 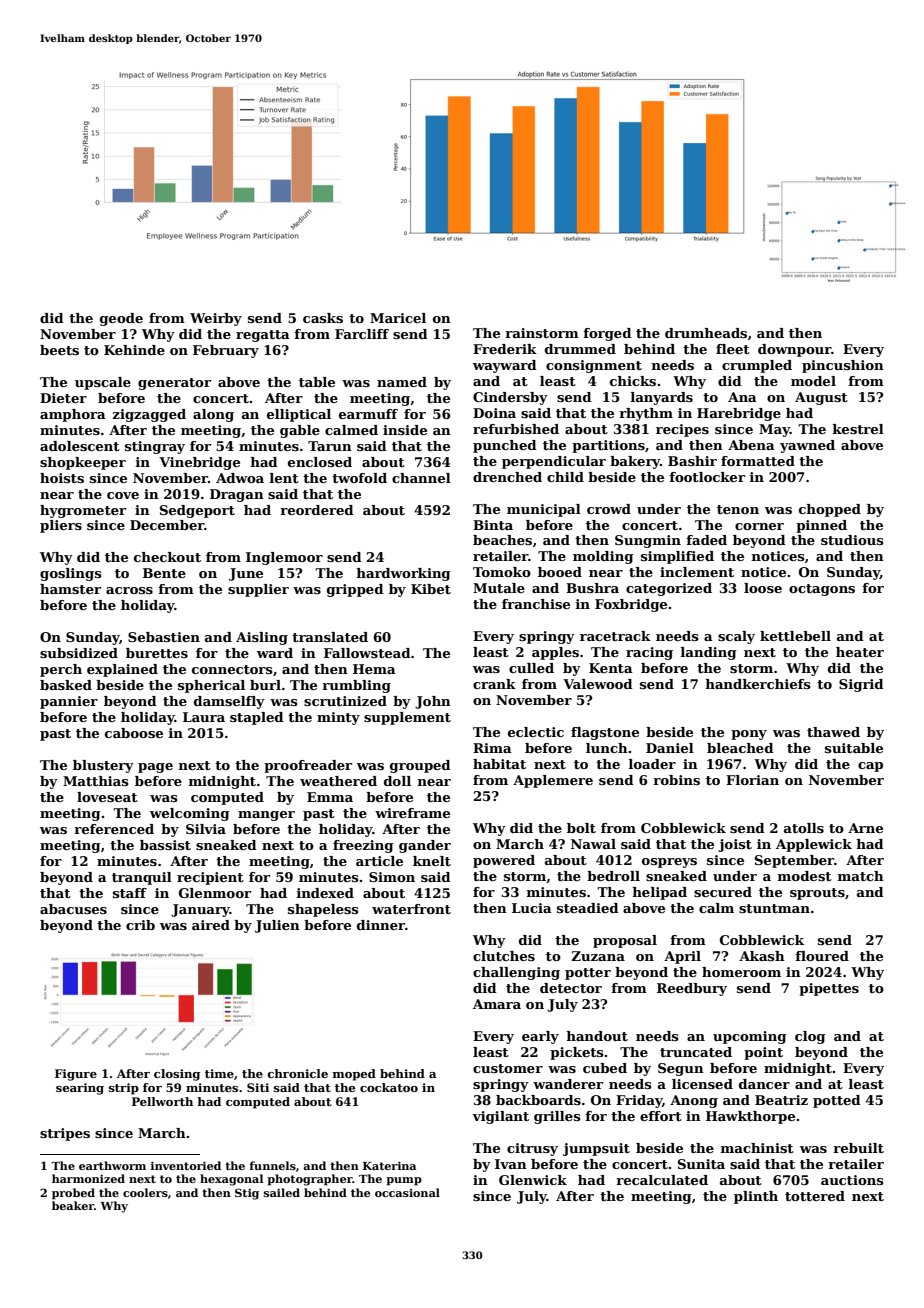 I want to click on moped, so click(x=354, y=1075).
